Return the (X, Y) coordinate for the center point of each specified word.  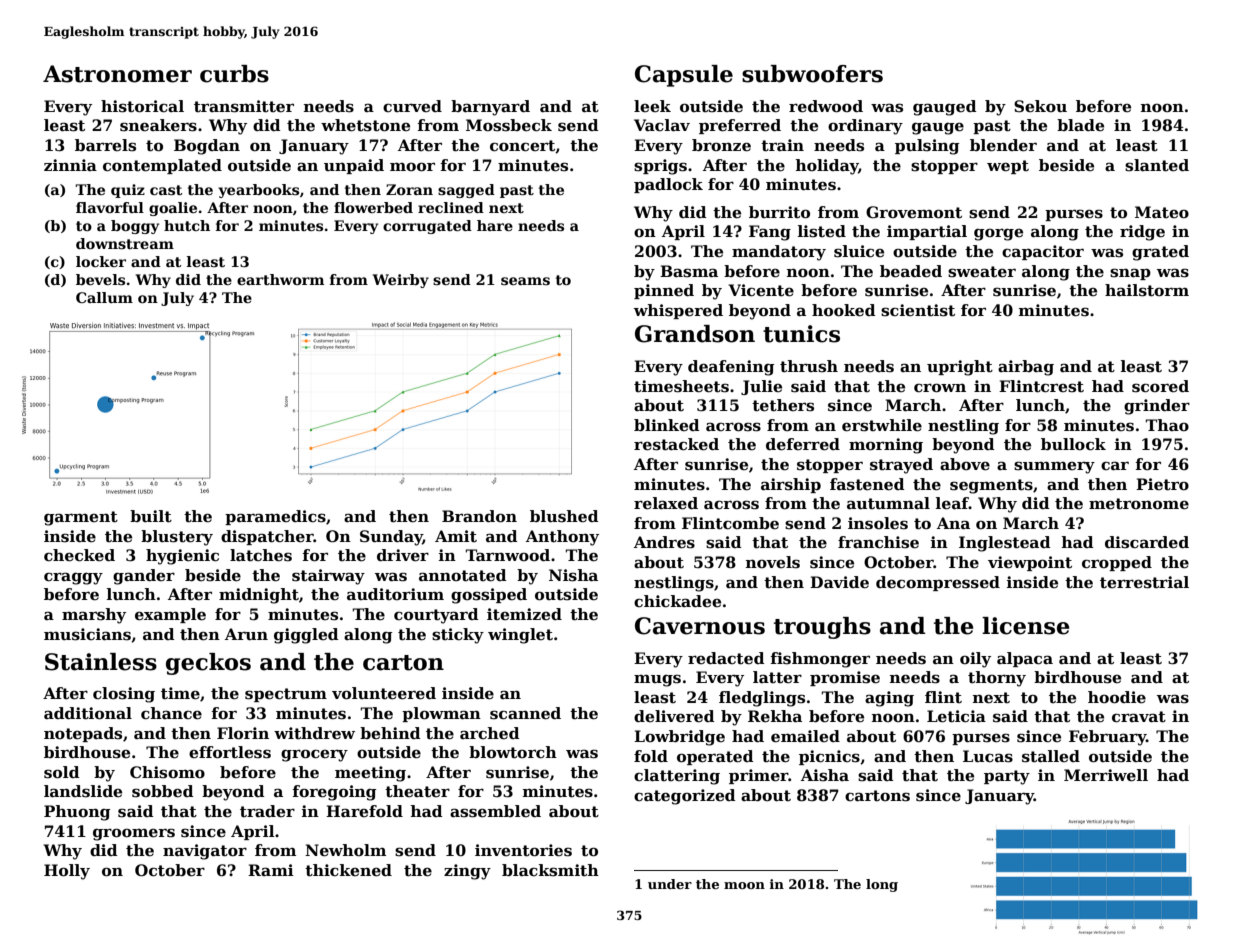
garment (81, 518)
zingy (467, 872)
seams (525, 281)
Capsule (684, 76)
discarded (1147, 542)
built (151, 516)
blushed (564, 516)
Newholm (345, 850)
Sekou (1040, 106)
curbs (234, 74)
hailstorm (1147, 290)
